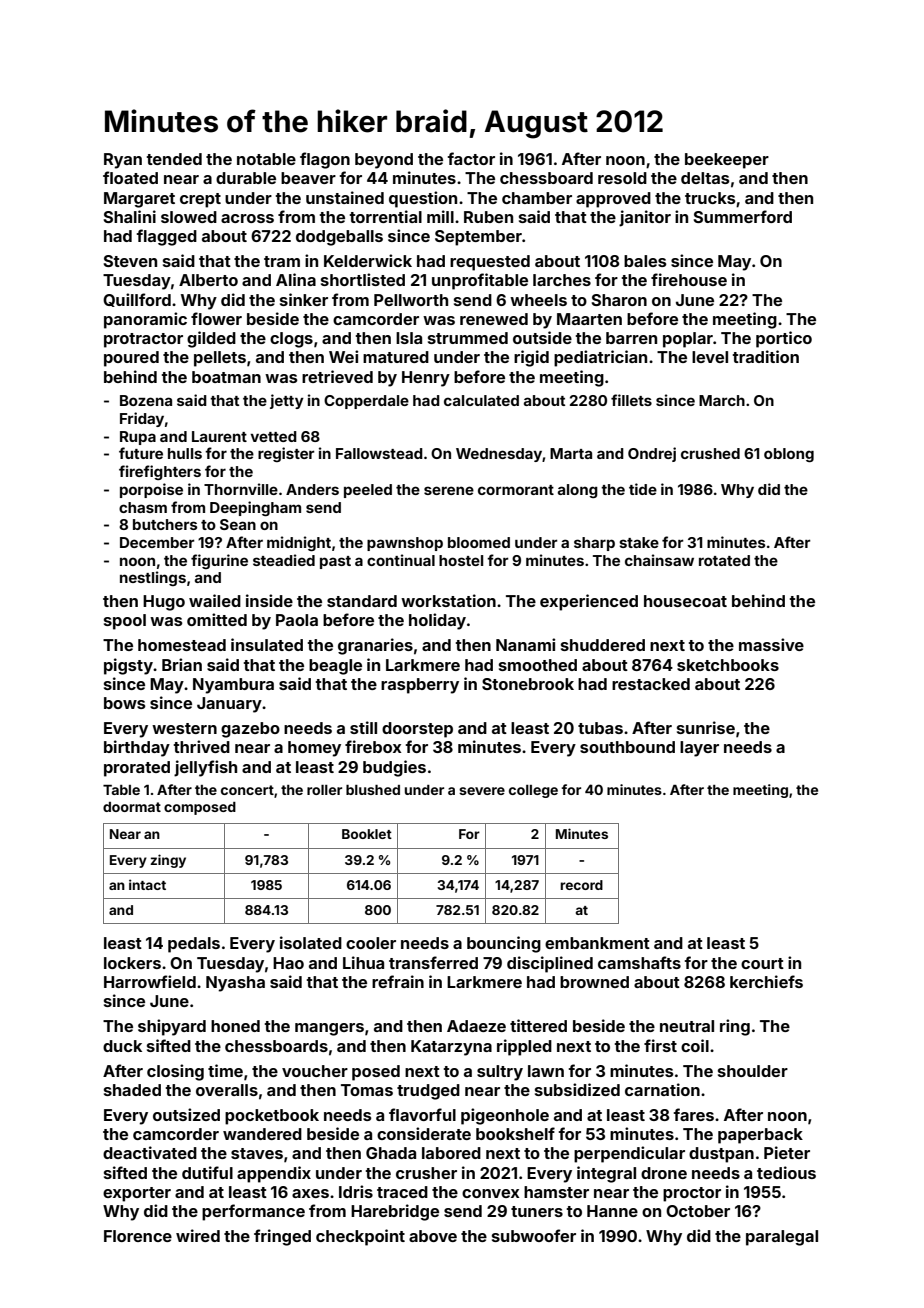 The width and height of the page is (924, 1308). What do you see at coordinates (130, 261) in the page?
I see `Steven` at bounding box center [130, 261].
